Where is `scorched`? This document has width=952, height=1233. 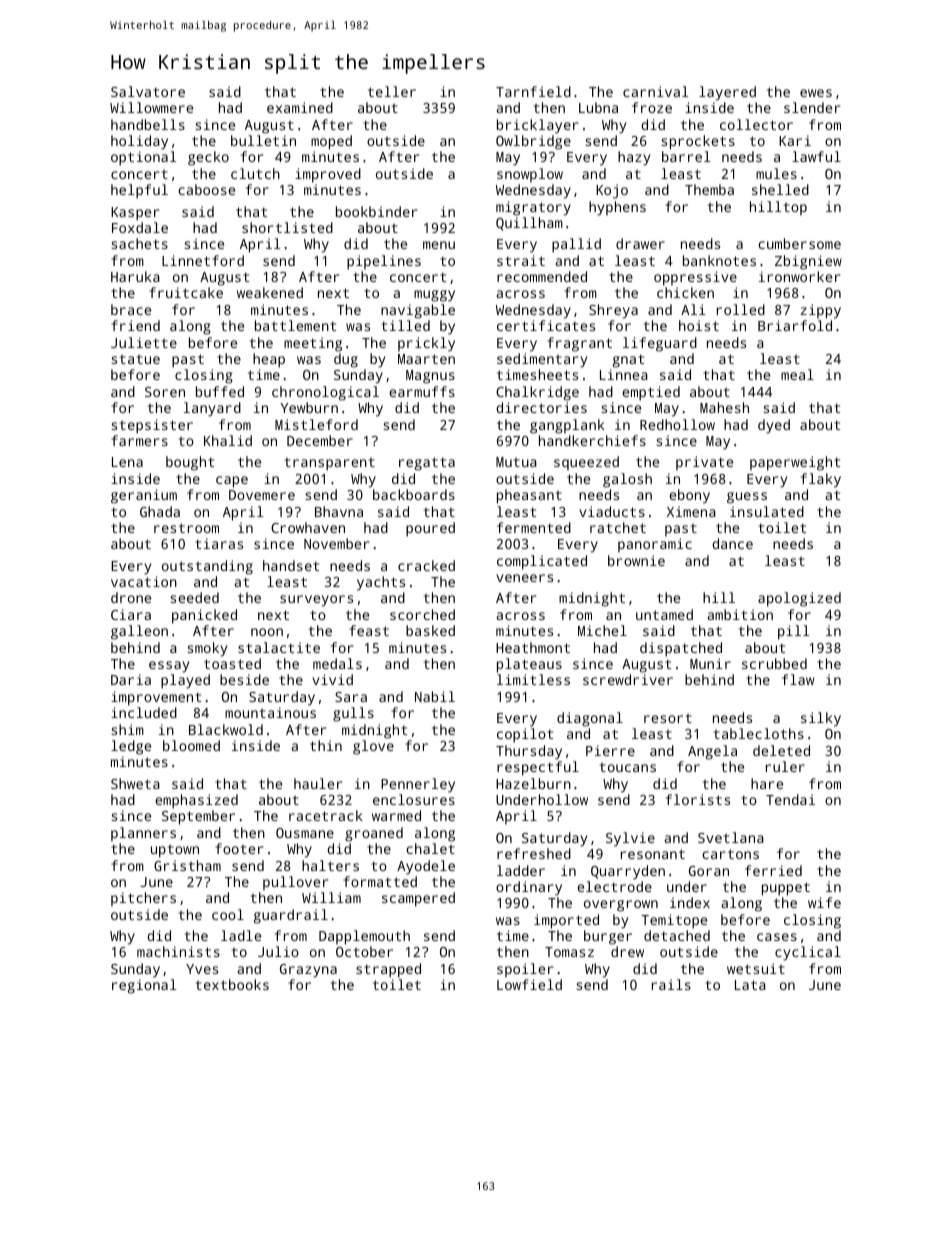
scorched is located at coordinates (422, 614).
